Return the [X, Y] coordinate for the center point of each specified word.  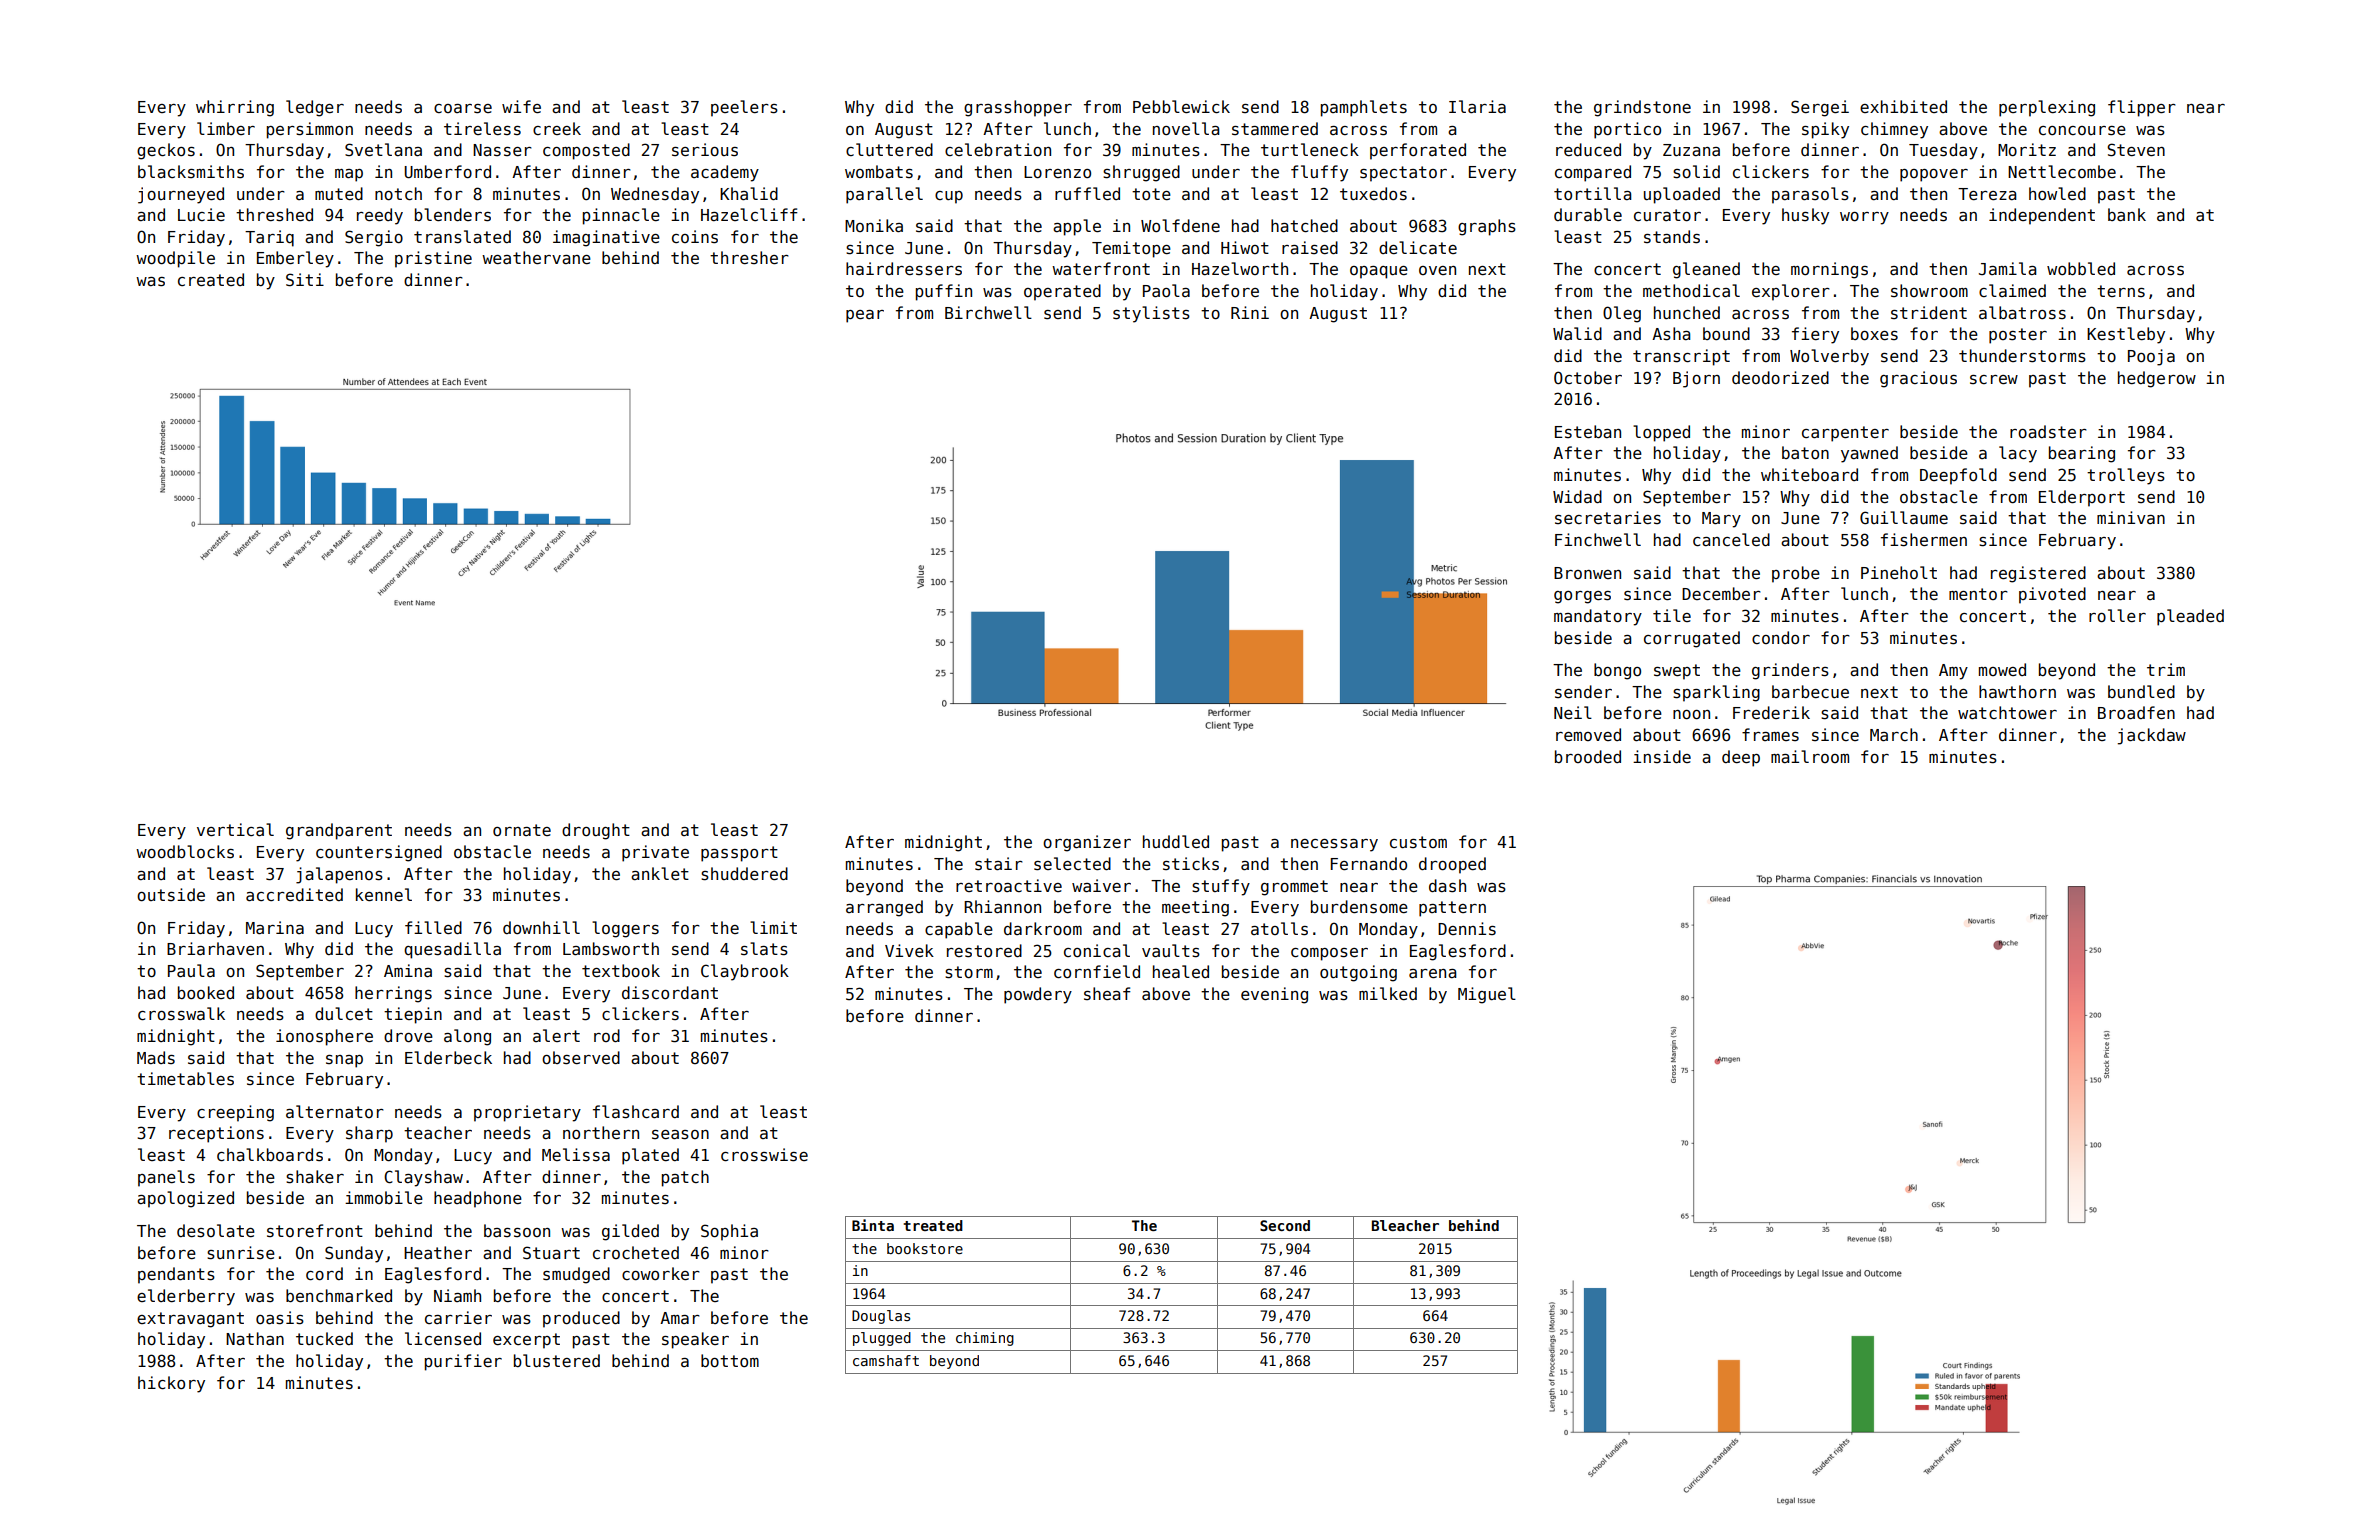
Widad [1577, 496]
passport [739, 854]
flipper [2142, 108]
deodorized [1780, 377]
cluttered [889, 149]
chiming [985, 1339]
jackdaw [2151, 736]
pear [865, 316]
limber [226, 128]
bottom [730, 1360]
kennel [384, 894]
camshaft [886, 1360]
